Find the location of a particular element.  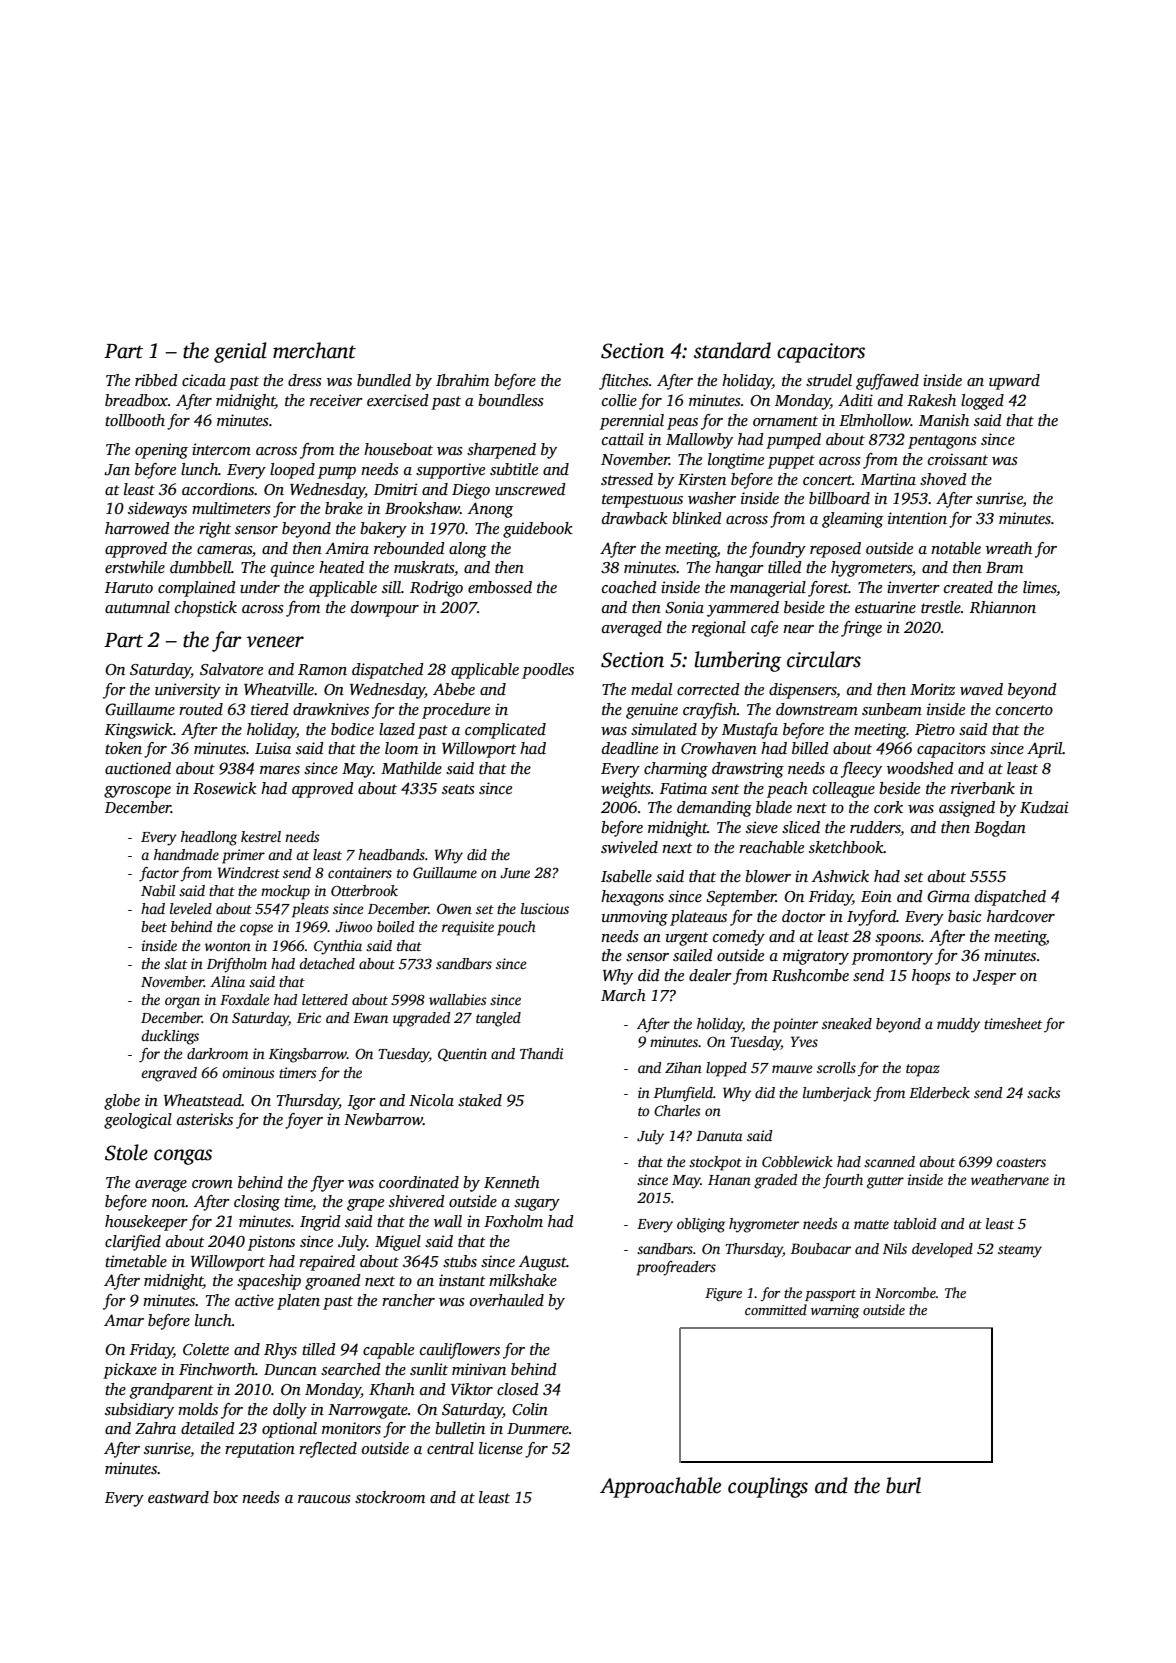

quince is located at coordinates (292, 569).
